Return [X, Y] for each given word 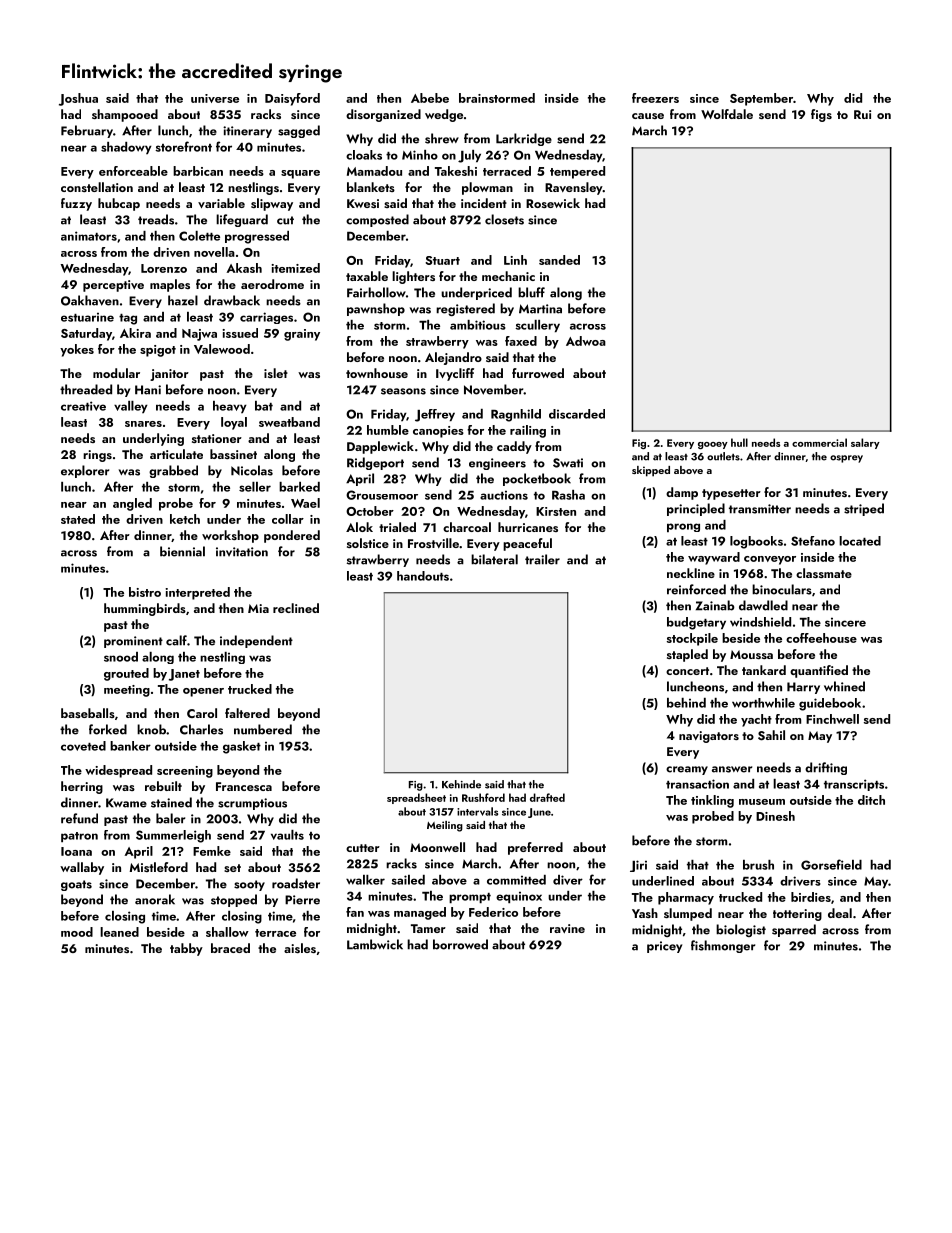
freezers [655, 98]
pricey [664, 947]
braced [230, 948]
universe [215, 98]
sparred [794, 930]
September [761, 99]
